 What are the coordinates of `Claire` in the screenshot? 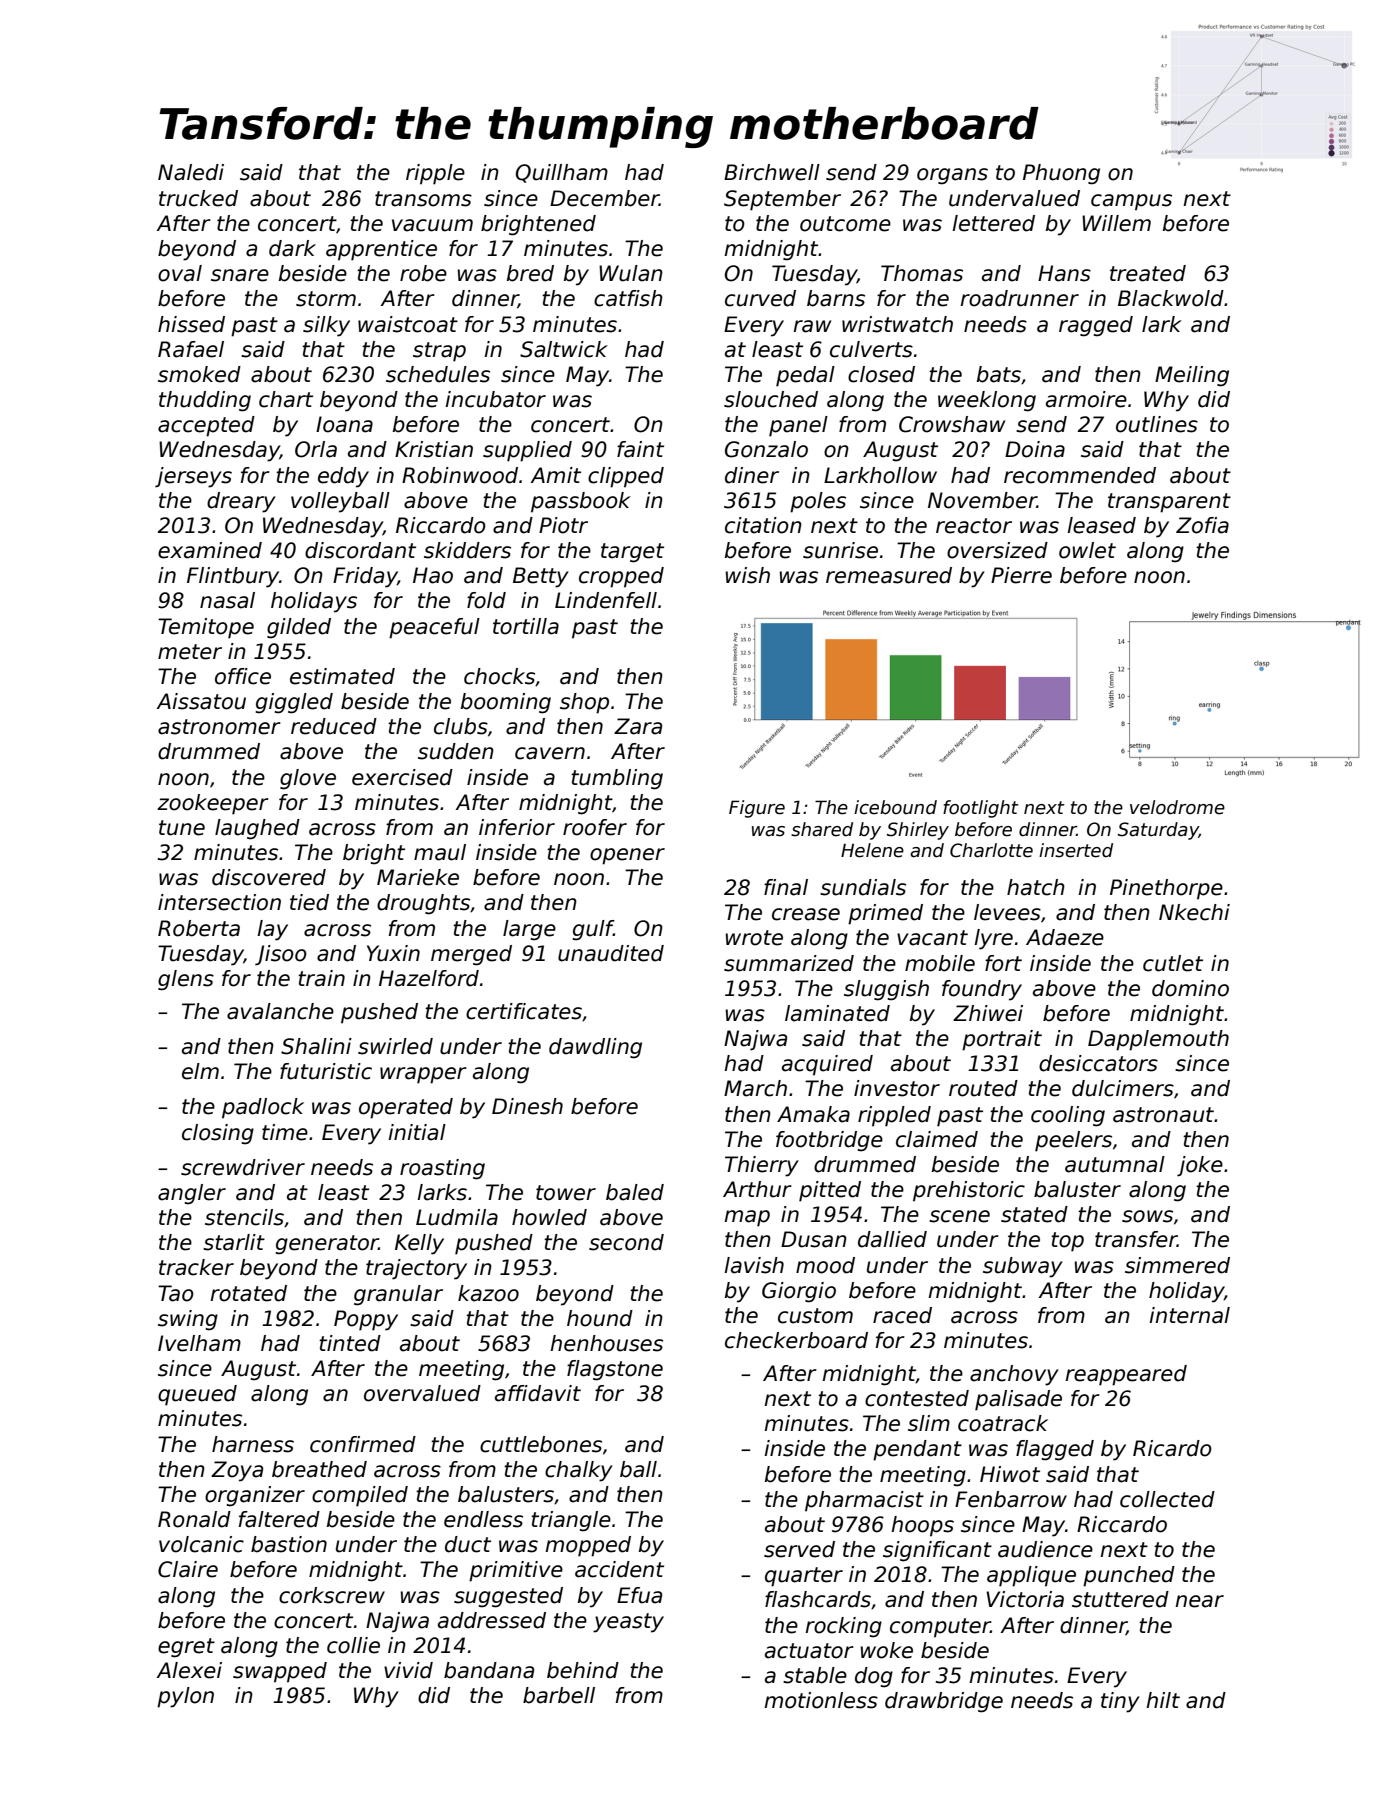 It's located at (188, 1569).
